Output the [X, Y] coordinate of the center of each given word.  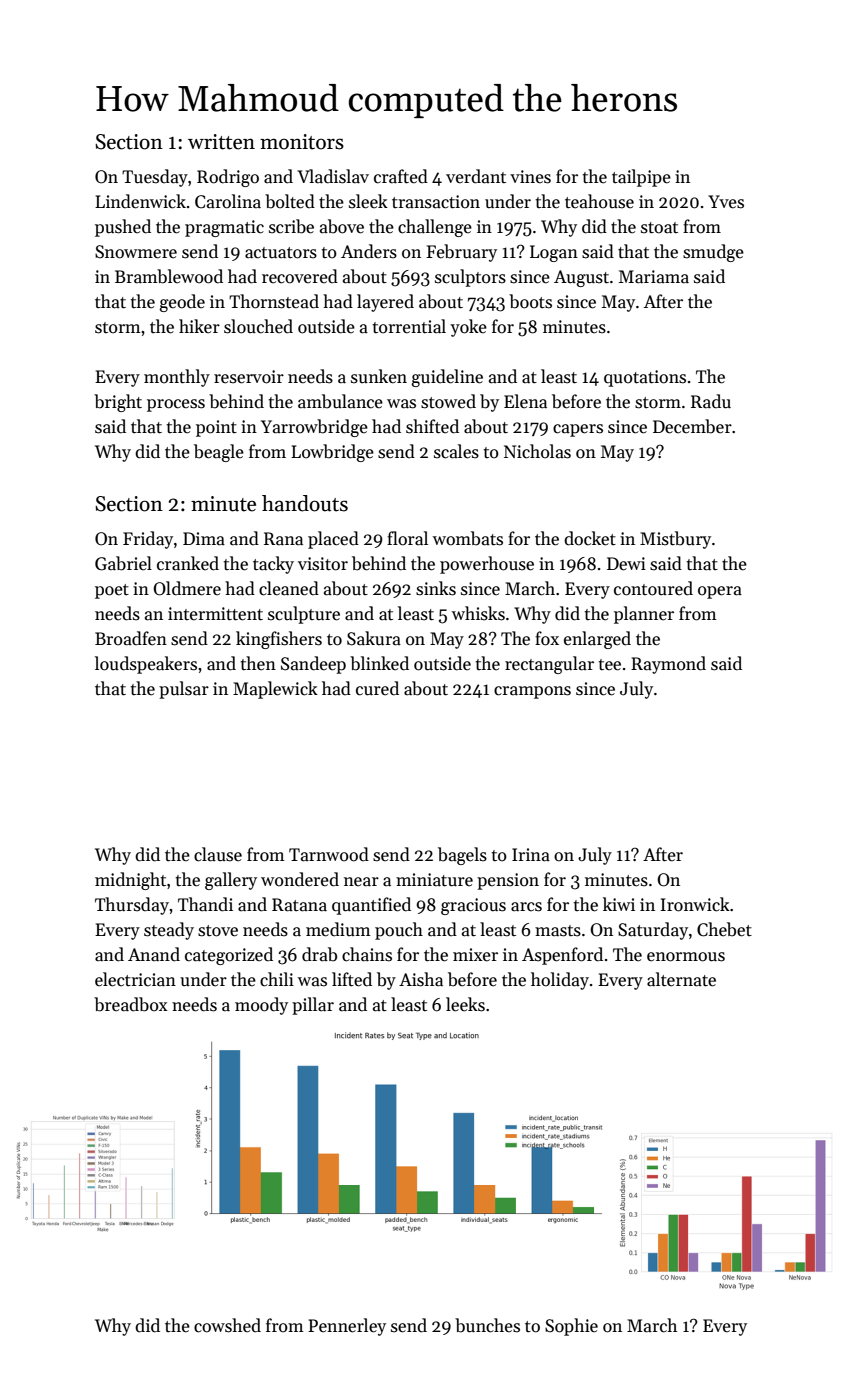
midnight [130, 881]
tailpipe [641, 178]
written [221, 142]
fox [547, 638]
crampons [532, 692]
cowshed [227, 1325]
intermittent [215, 614]
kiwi [619, 904]
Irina [531, 855]
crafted [401, 176]
